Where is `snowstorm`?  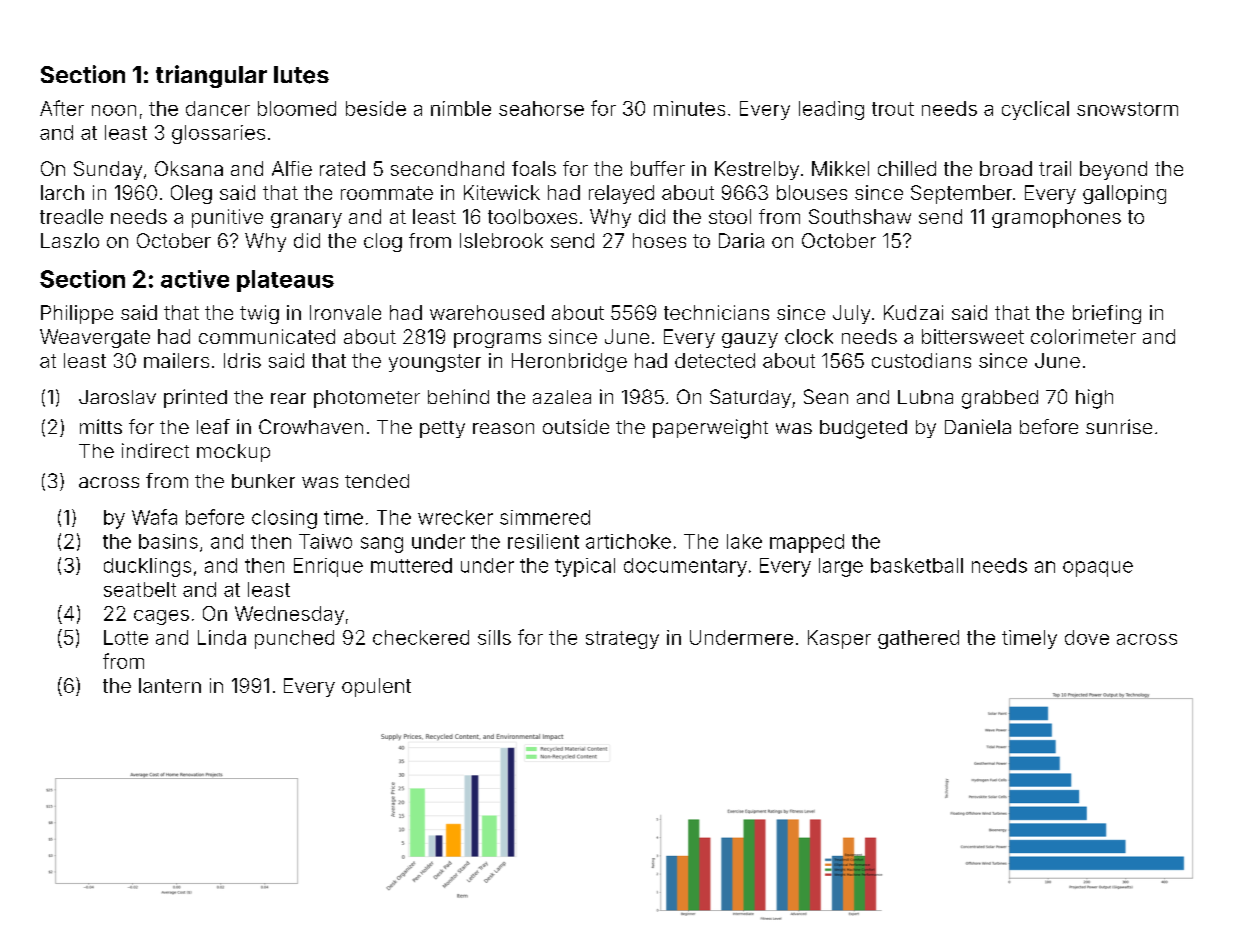
snowstorm is located at coordinates (1127, 109).
